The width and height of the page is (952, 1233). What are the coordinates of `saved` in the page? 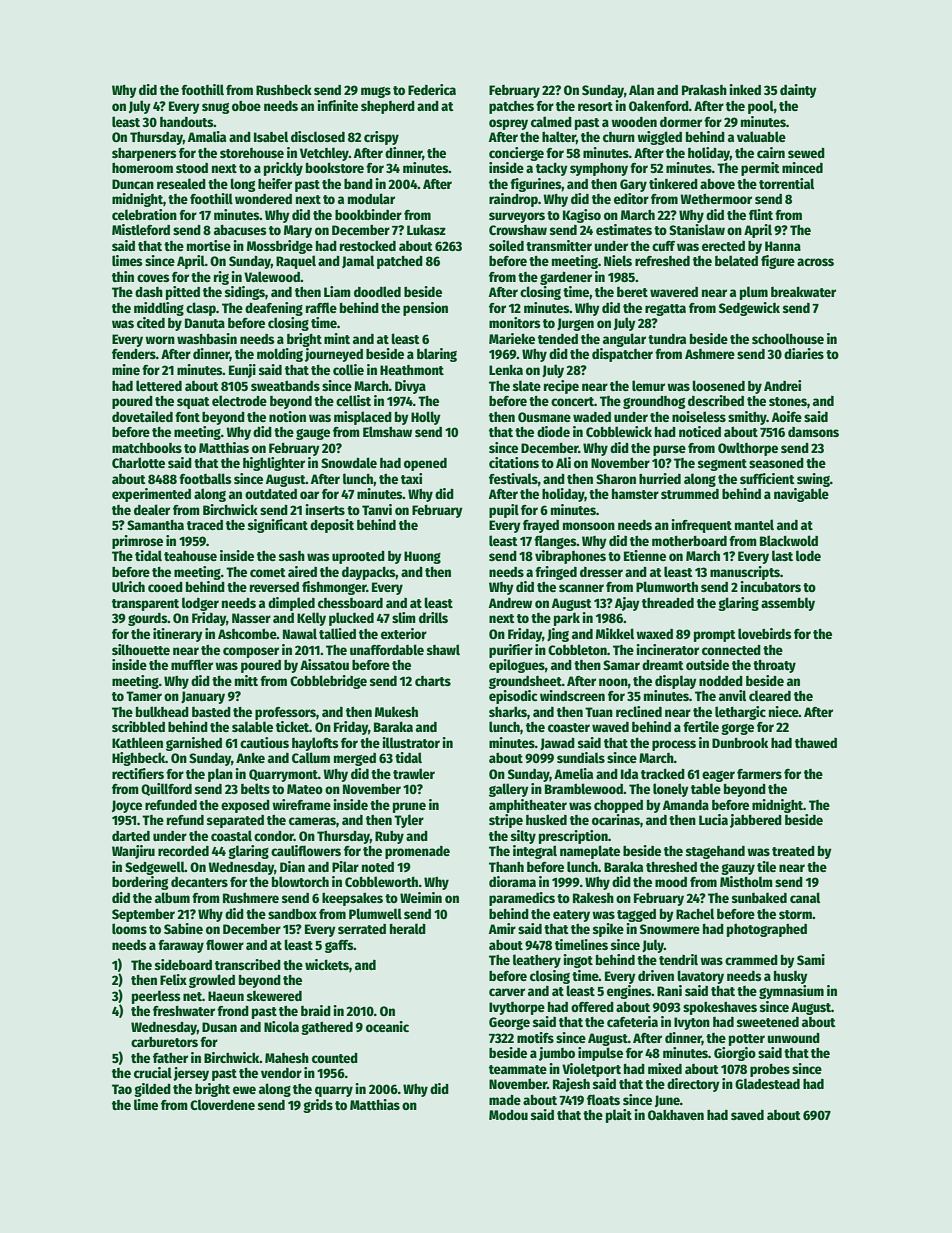 It's located at (747, 1115).
